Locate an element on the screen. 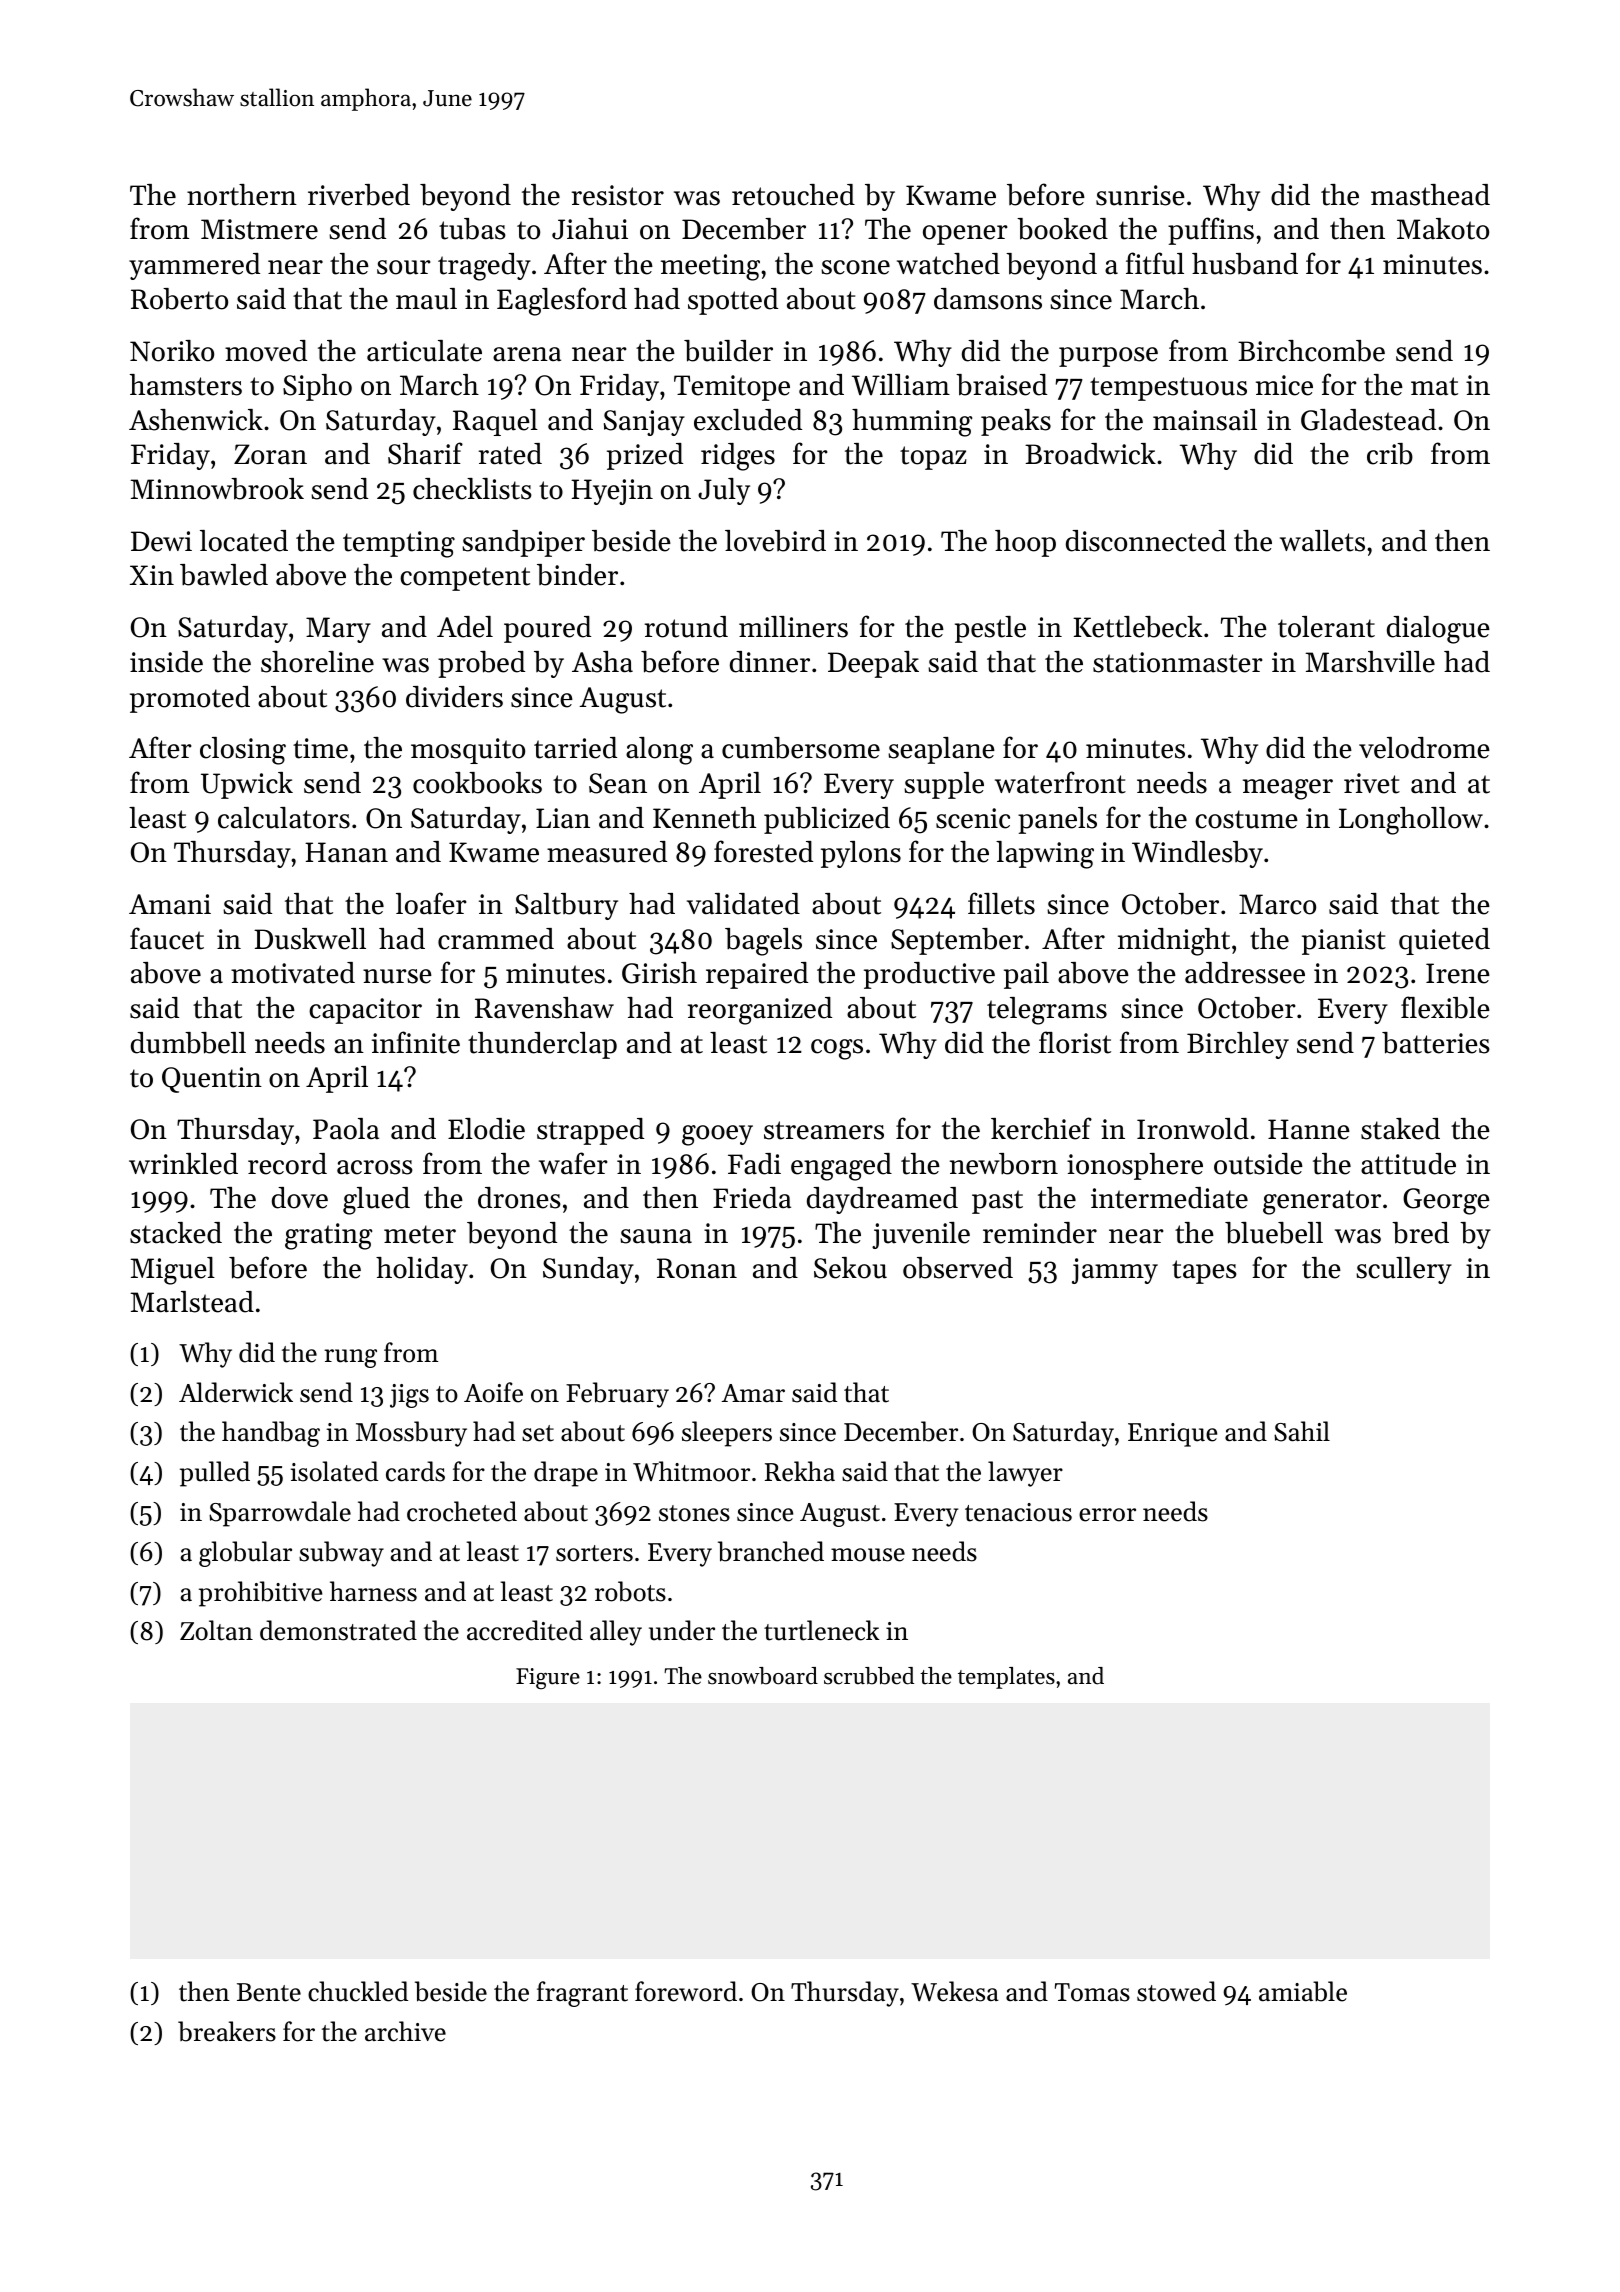 The image size is (1620, 2292). located is located at coordinates (244, 541).
